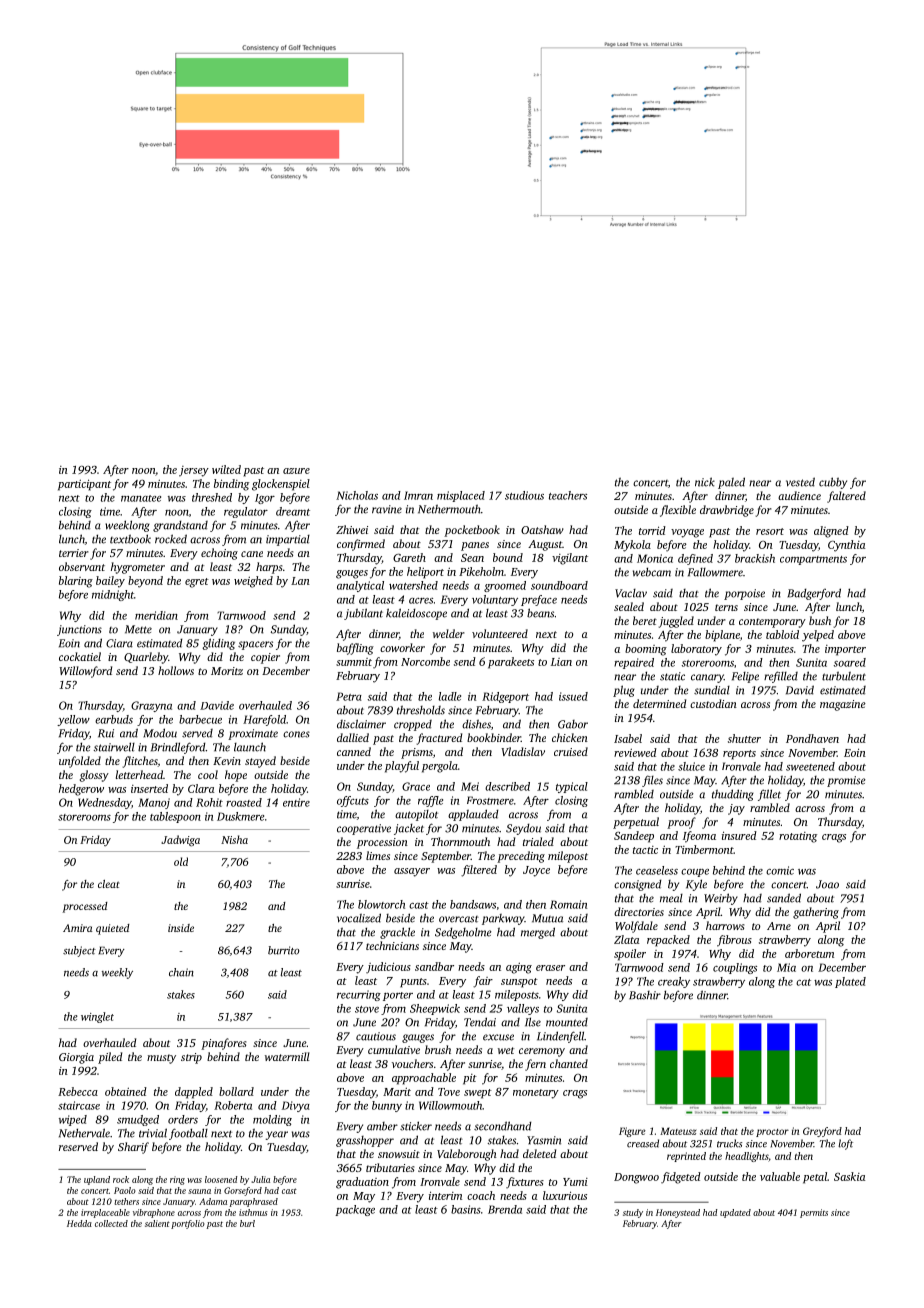  What do you see at coordinates (524, 495) in the document?
I see `studious` at bounding box center [524, 495].
